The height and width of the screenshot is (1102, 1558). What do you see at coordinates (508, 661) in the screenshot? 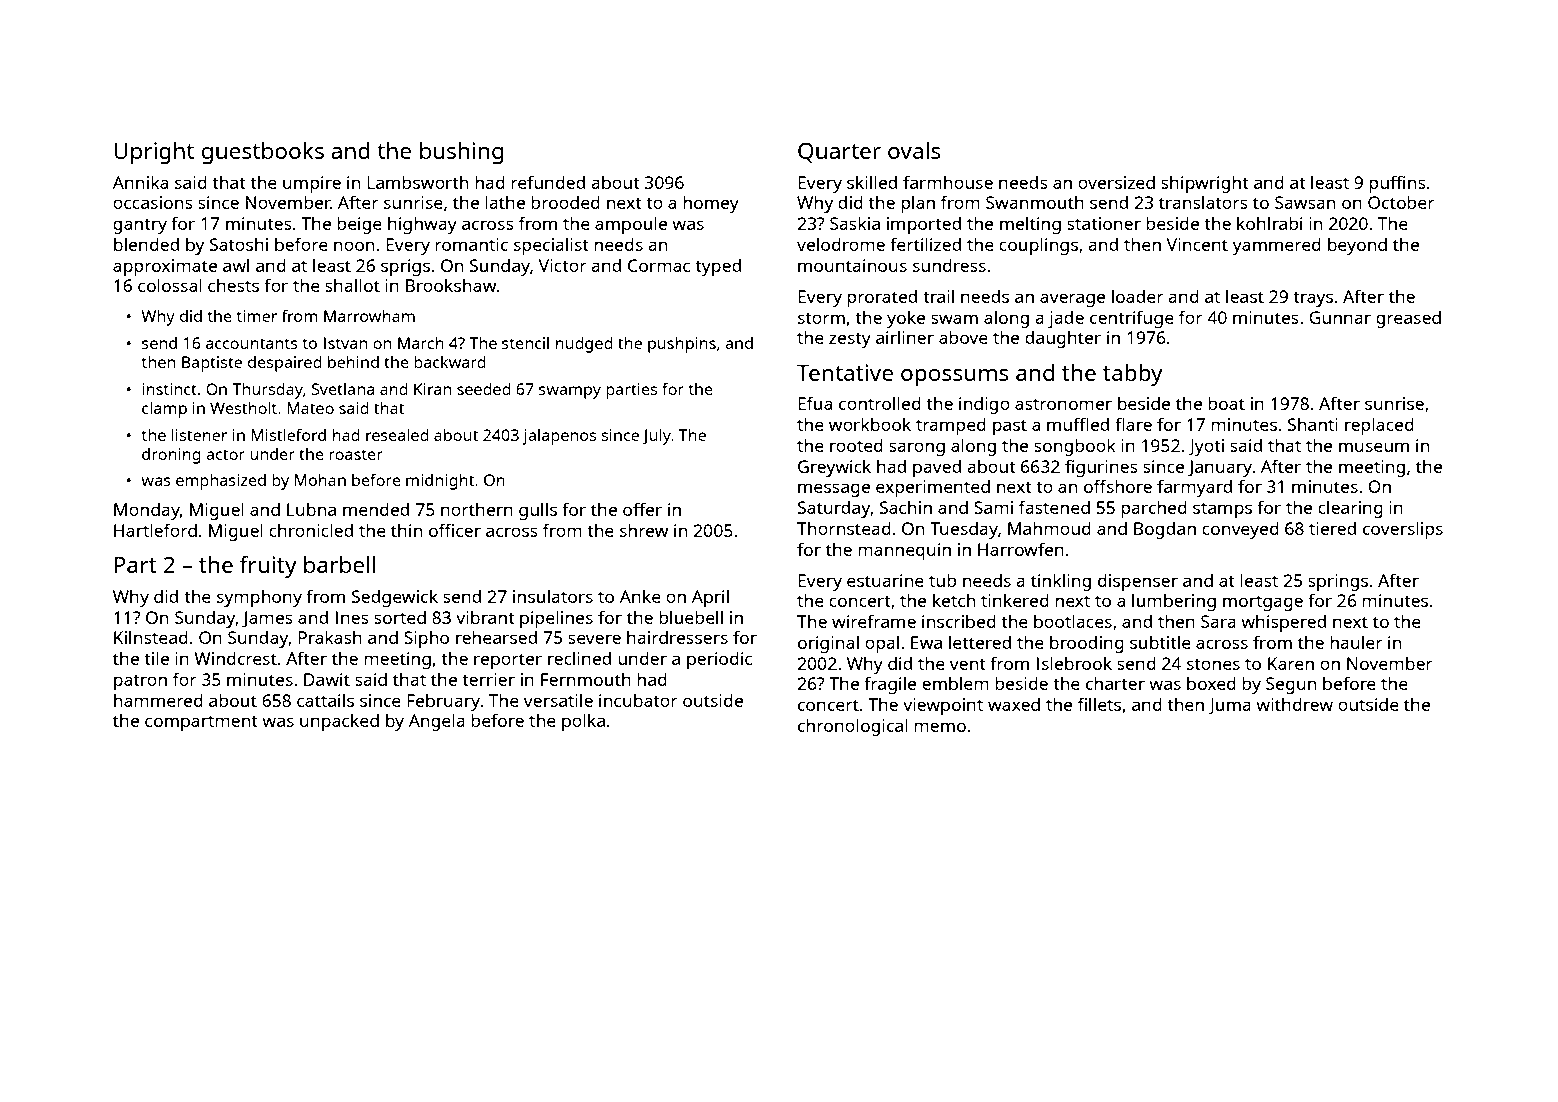
I see `reporter` at bounding box center [508, 661].
